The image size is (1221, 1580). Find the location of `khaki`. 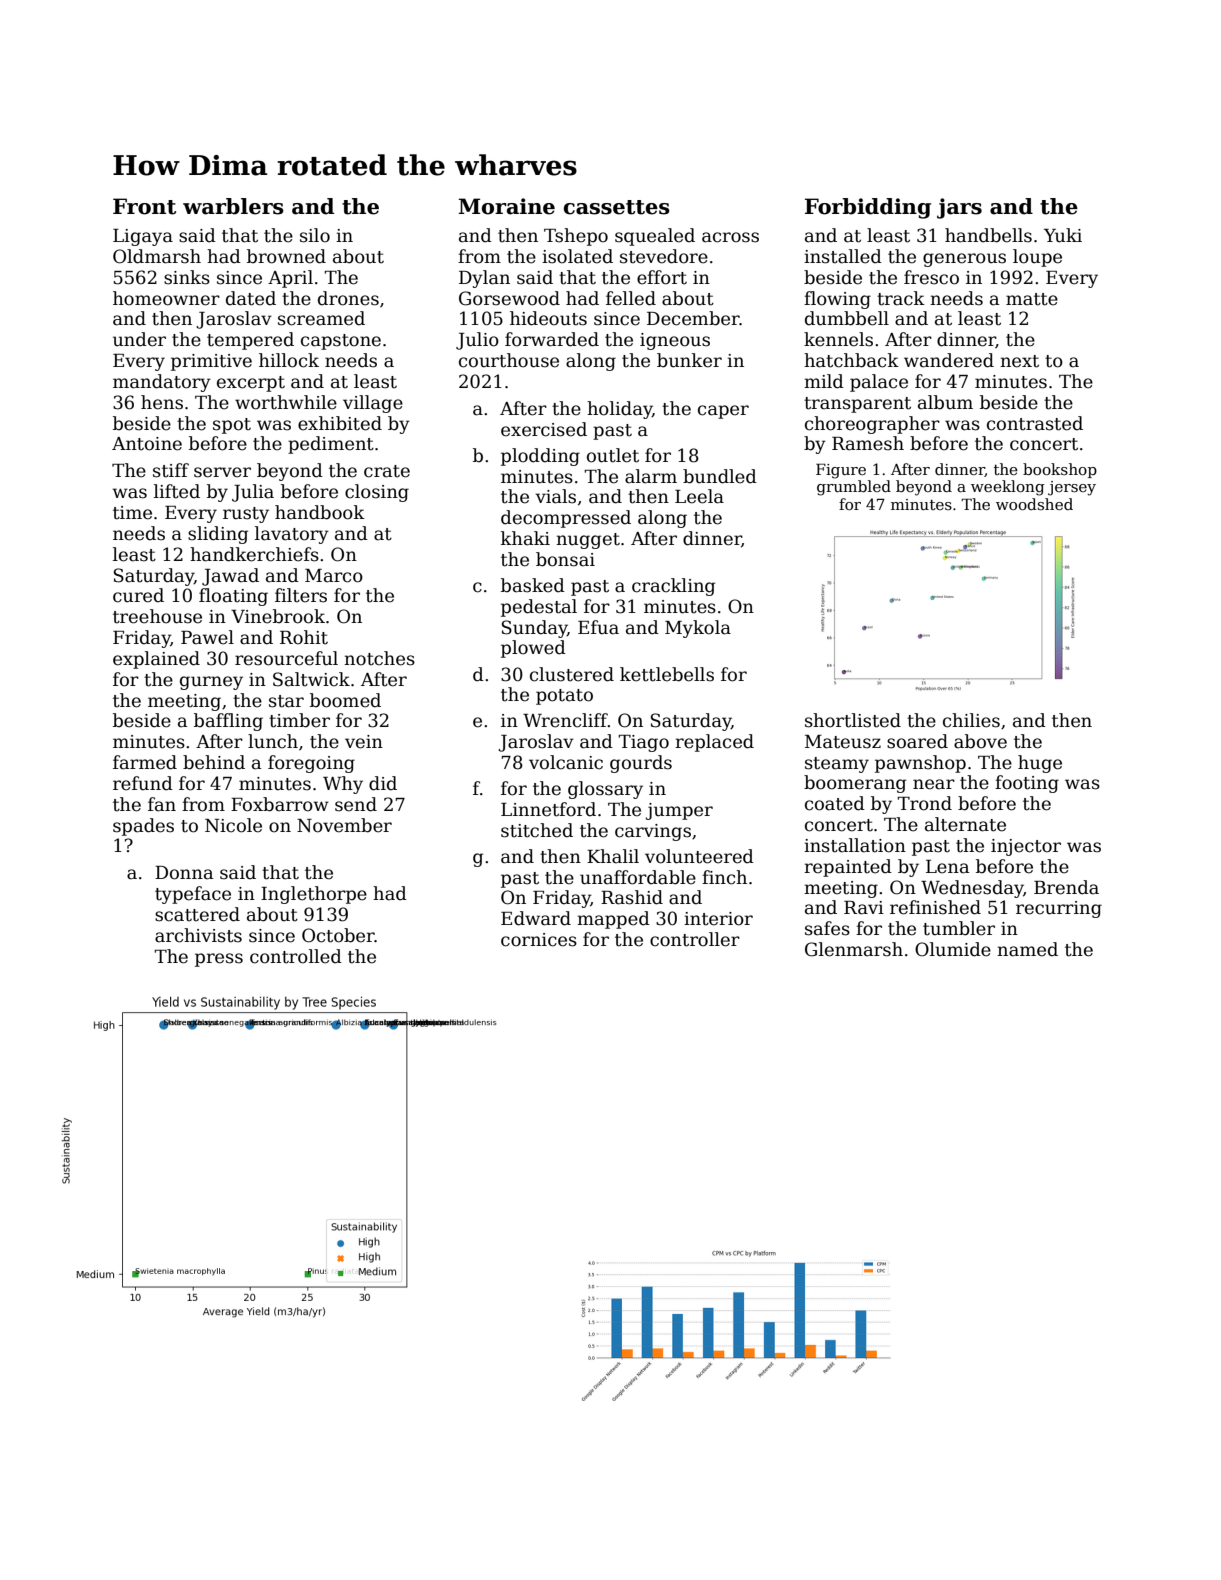

khaki is located at coordinates (525, 538).
